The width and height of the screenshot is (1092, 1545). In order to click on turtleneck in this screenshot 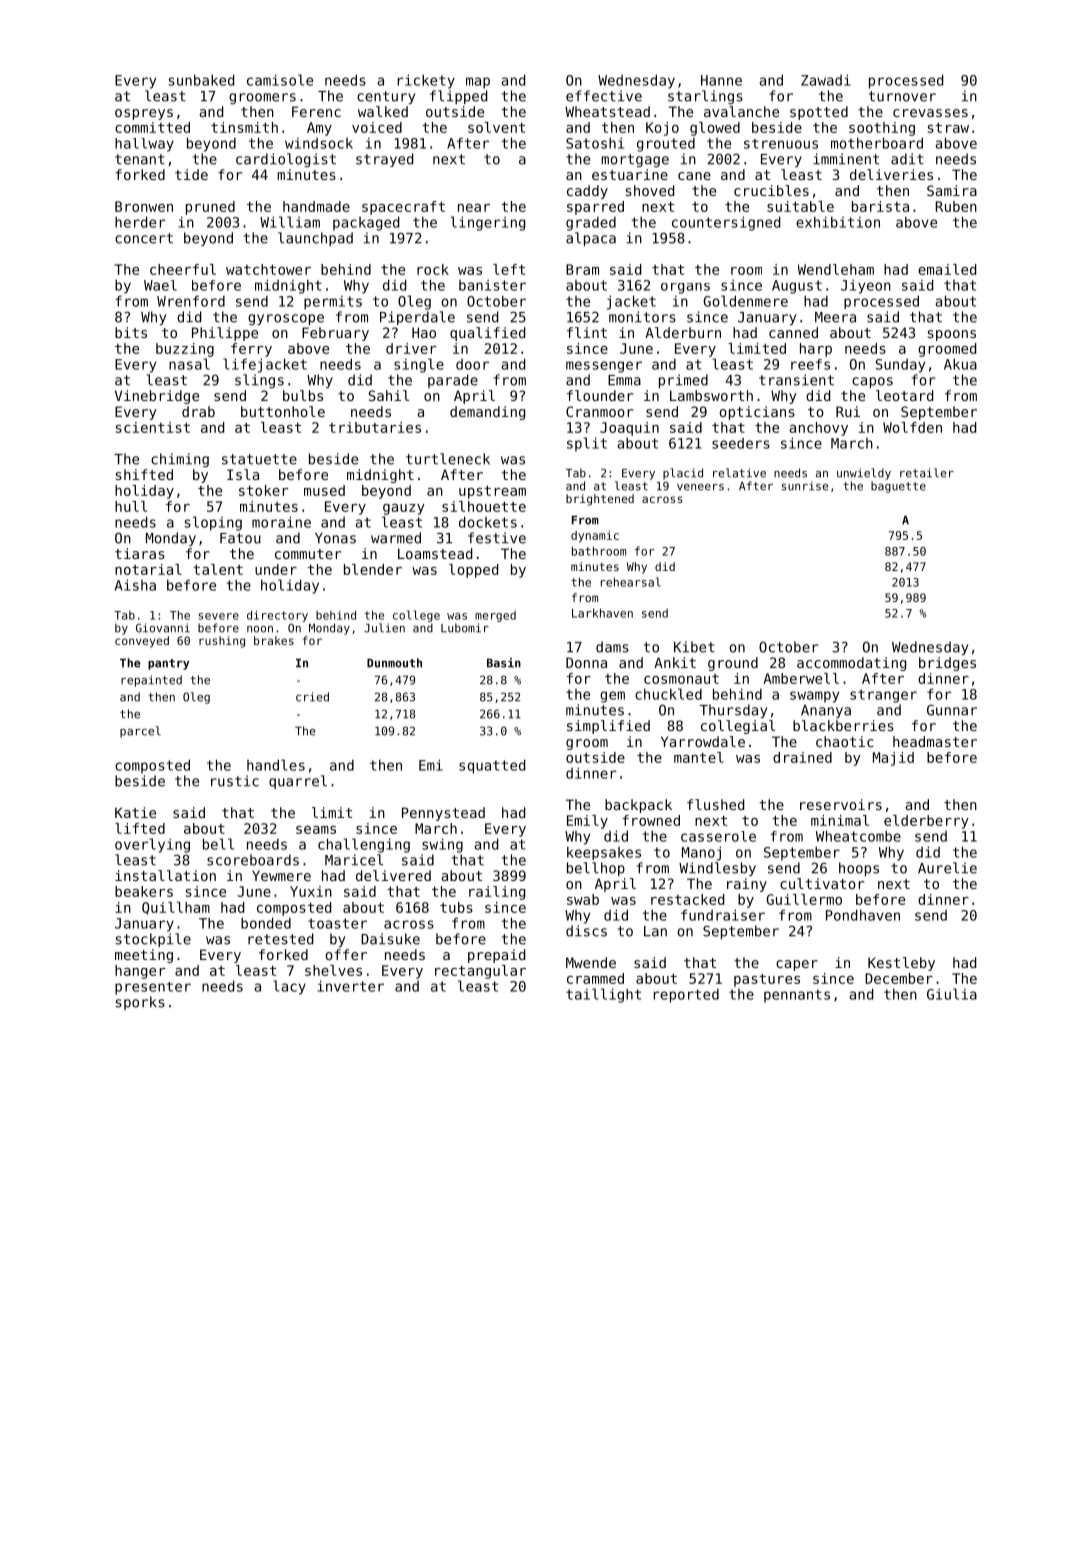, I will do `click(448, 459)`.
